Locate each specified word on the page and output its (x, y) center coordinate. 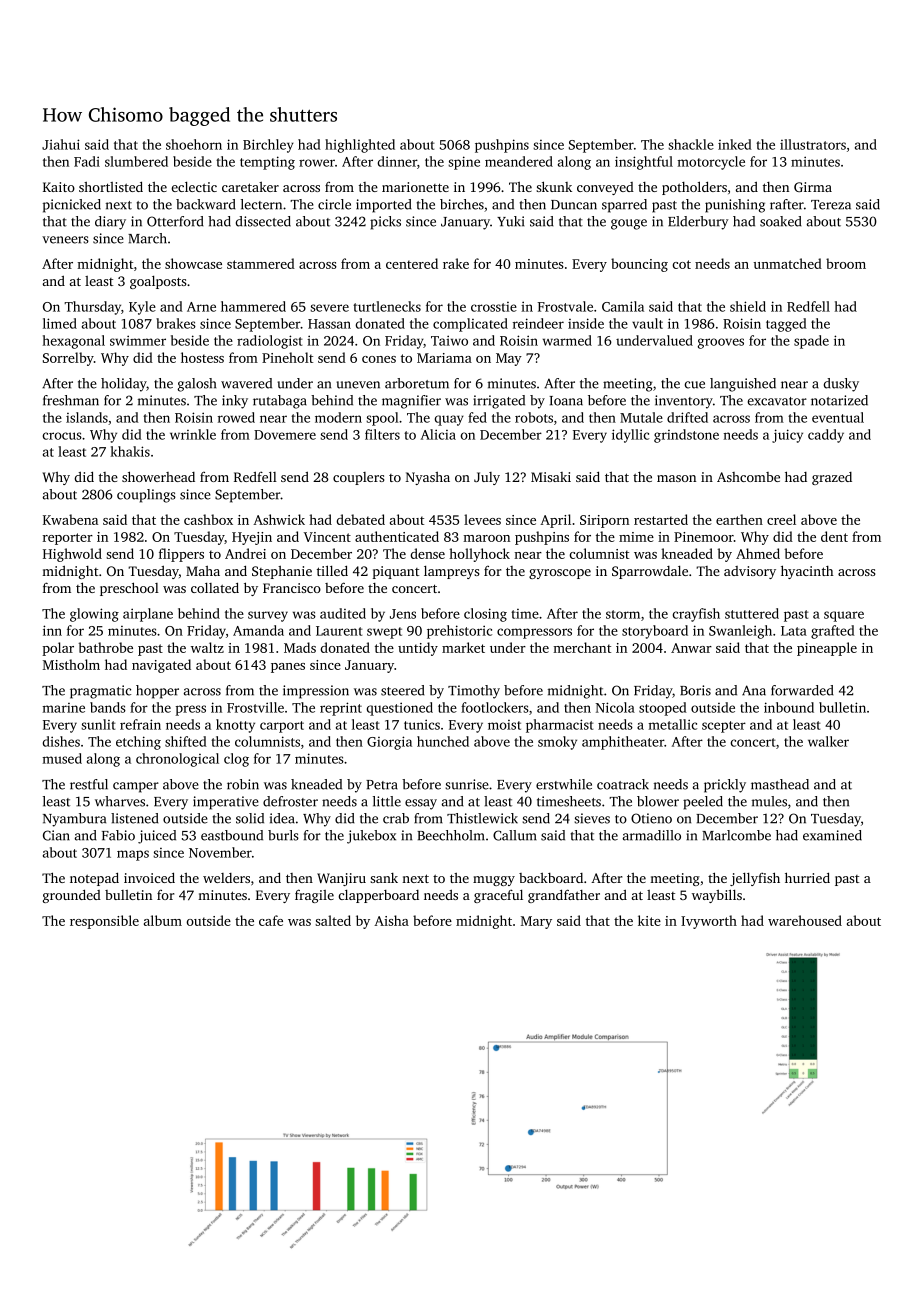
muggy (494, 881)
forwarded (802, 690)
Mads (300, 647)
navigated (161, 666)
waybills (717, 896)
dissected (263, 221)
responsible (104, 922)
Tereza (831, 205)
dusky (841, 385)
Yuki (510, 221)
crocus (62, 436)
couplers (359, 478)
